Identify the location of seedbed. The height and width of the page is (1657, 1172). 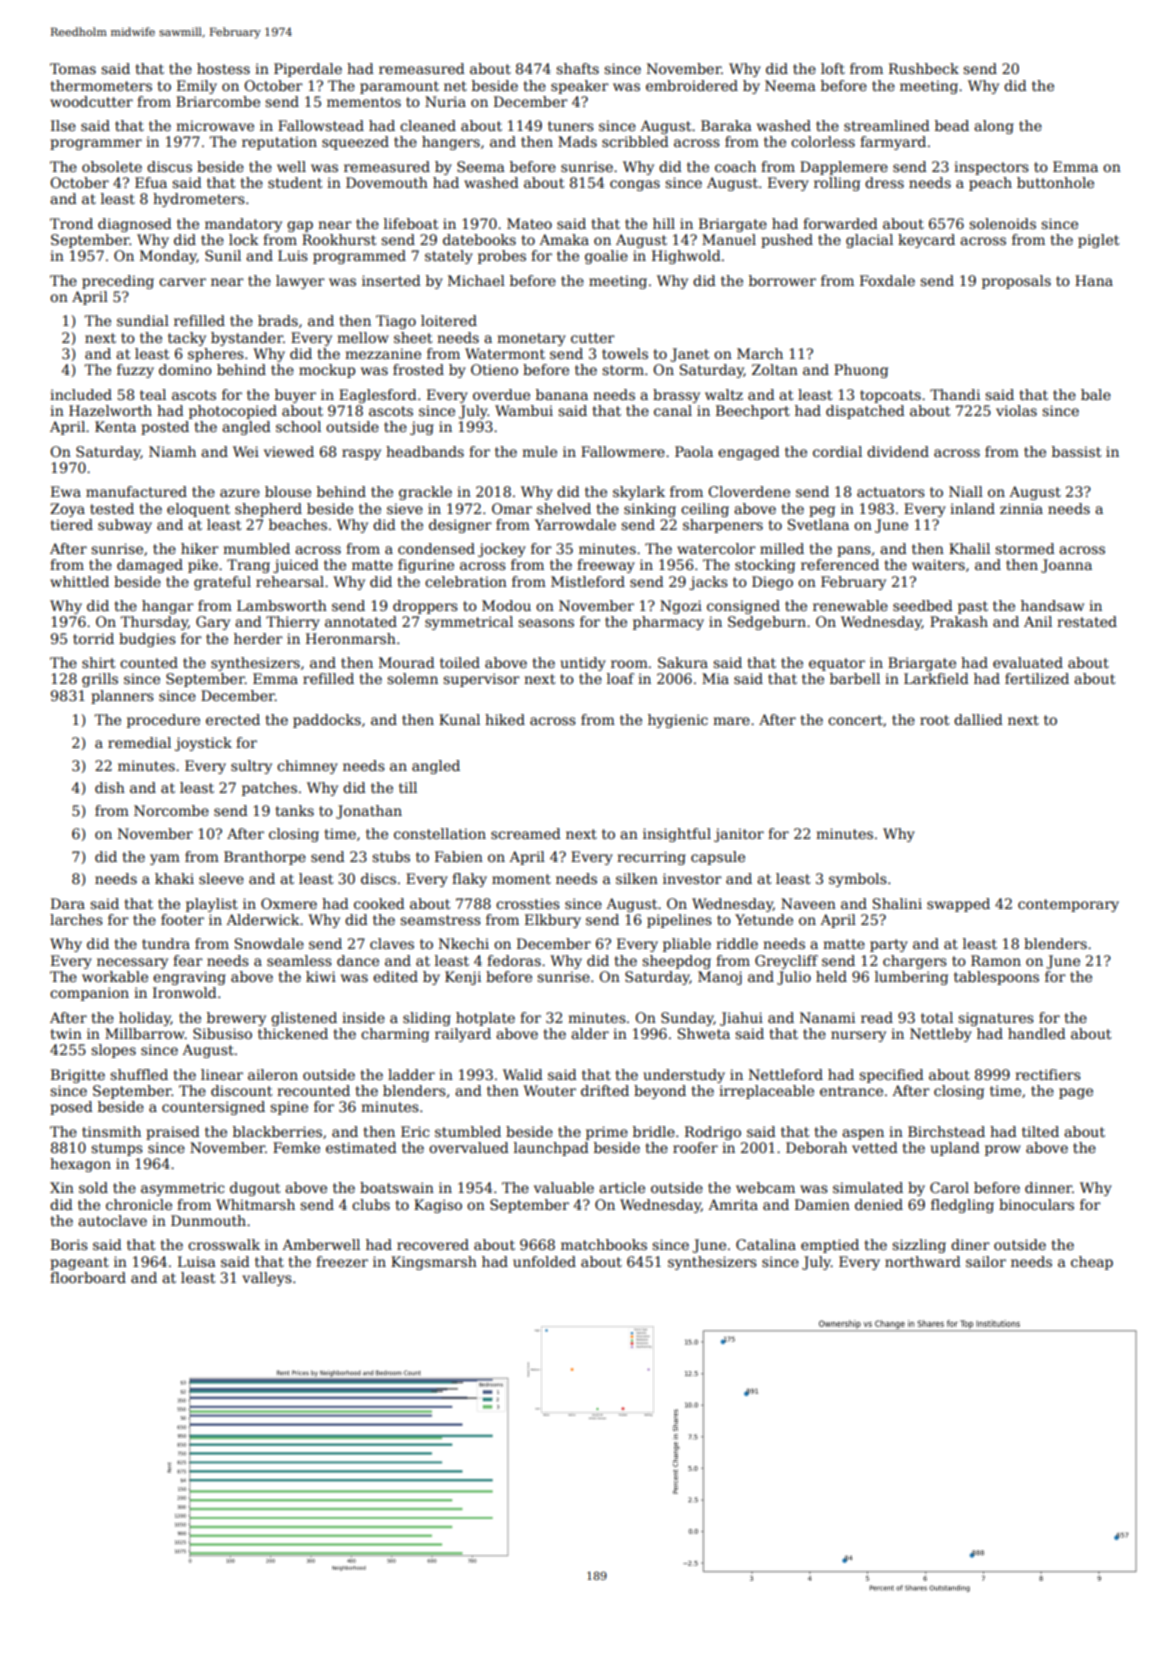
(923, 605).
